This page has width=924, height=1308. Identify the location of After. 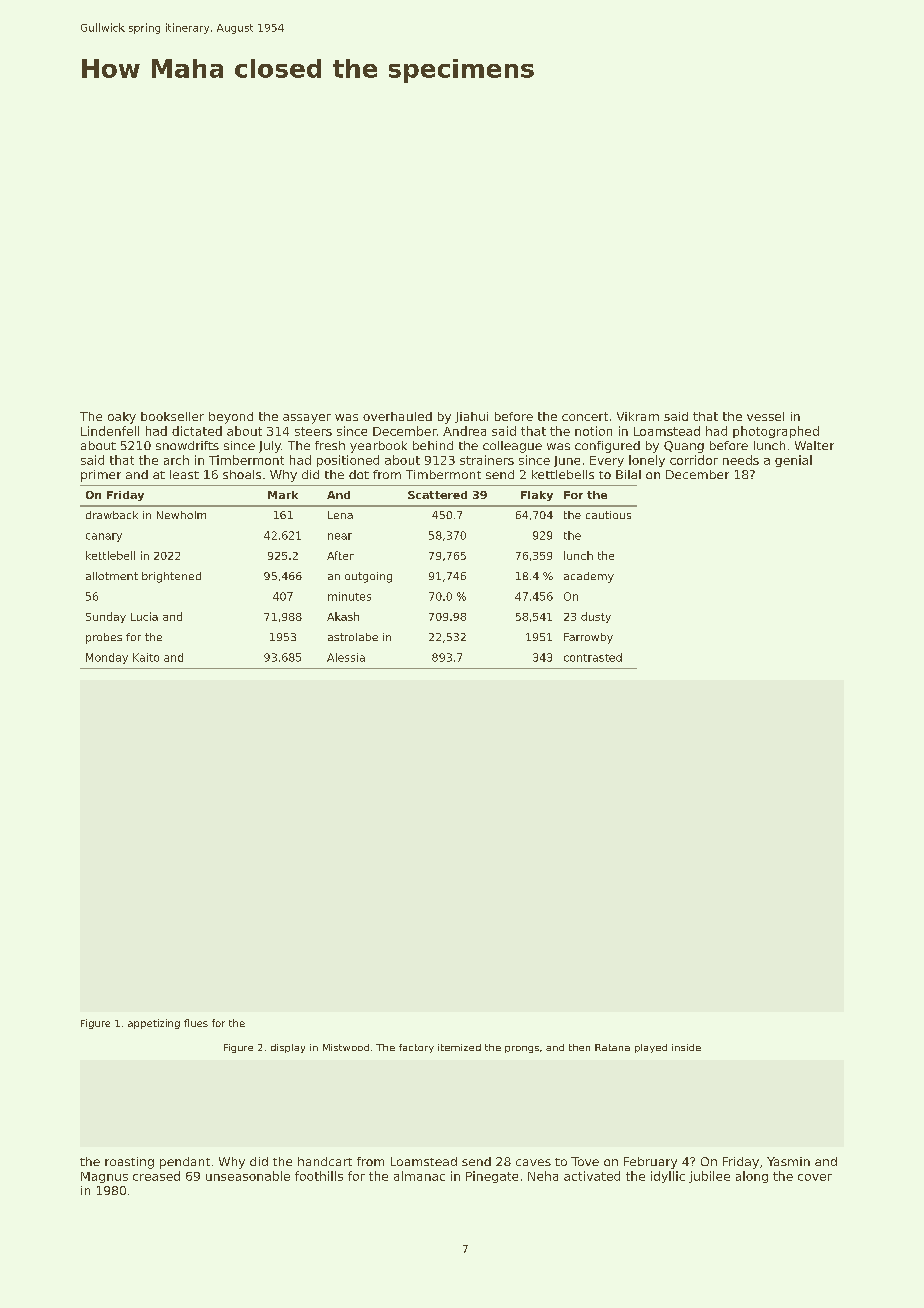
(340, 555).
